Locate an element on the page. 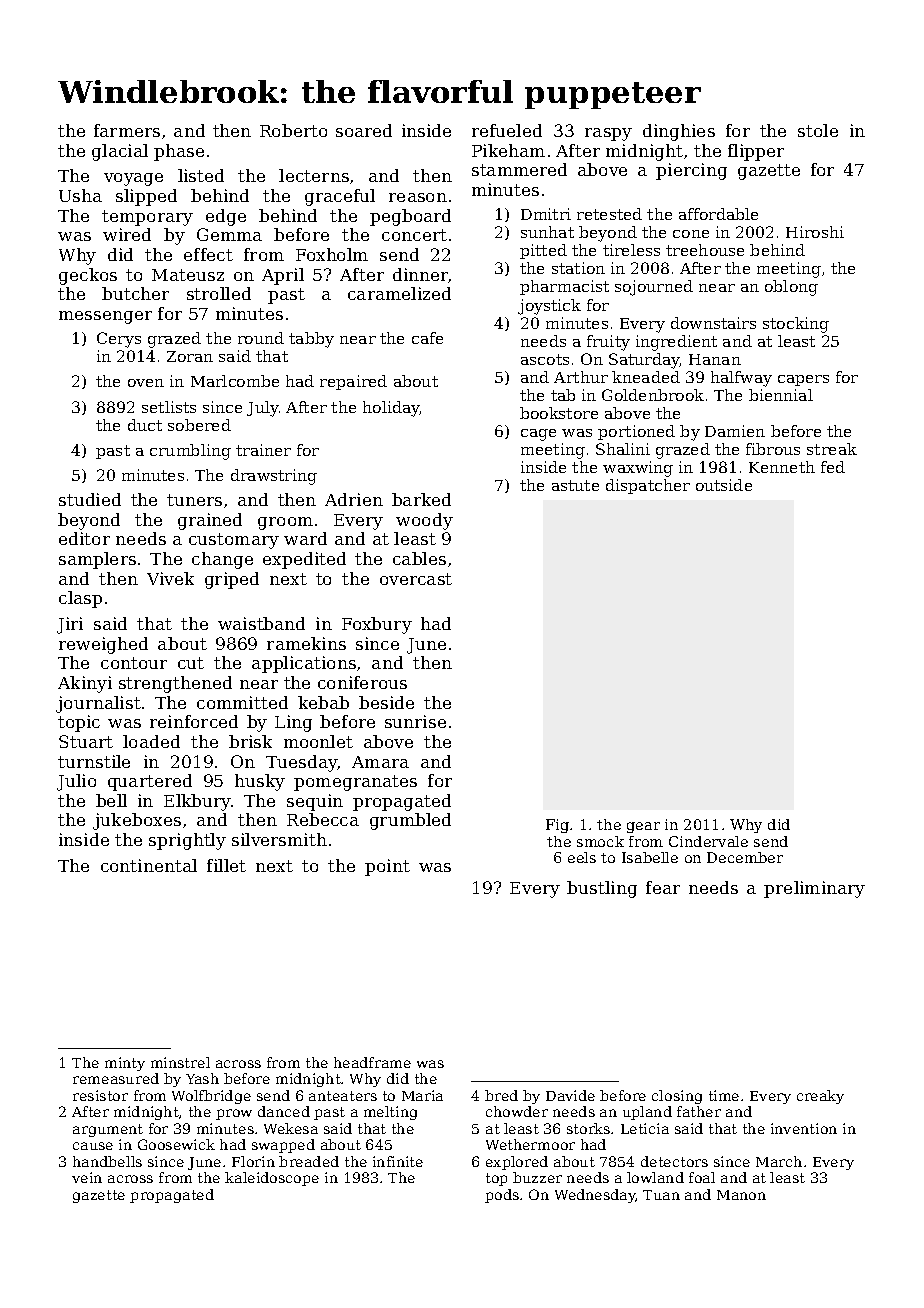 This image has width=924, height=1308. December is located at coordinates (745, 857).
